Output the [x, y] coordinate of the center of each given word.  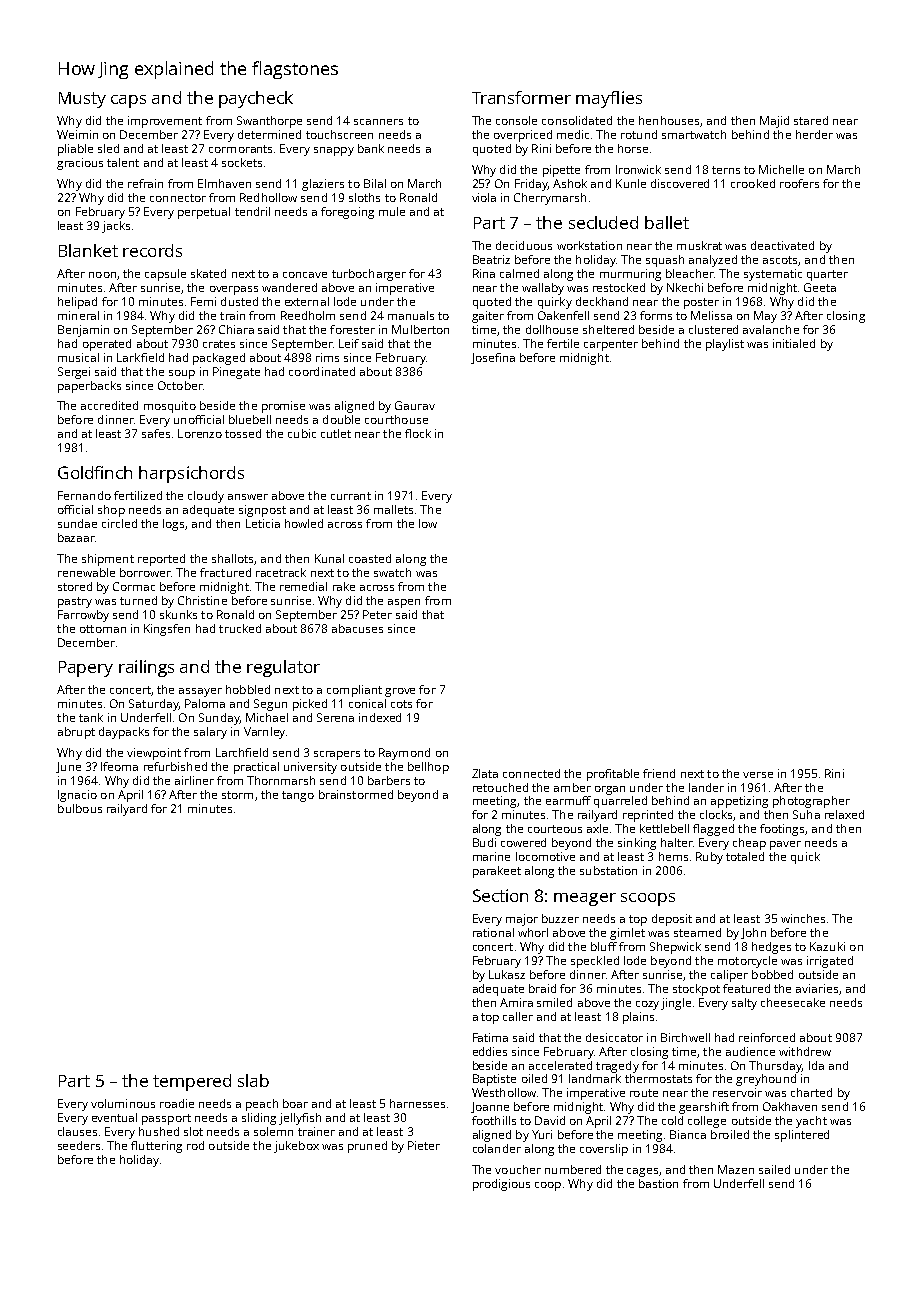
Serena [335, 717]
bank [371, 148]
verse [758, 775]
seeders [79, 1145]
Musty [82, 100]
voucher [518, 1169]
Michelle [781, 169]
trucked [240, 628]
